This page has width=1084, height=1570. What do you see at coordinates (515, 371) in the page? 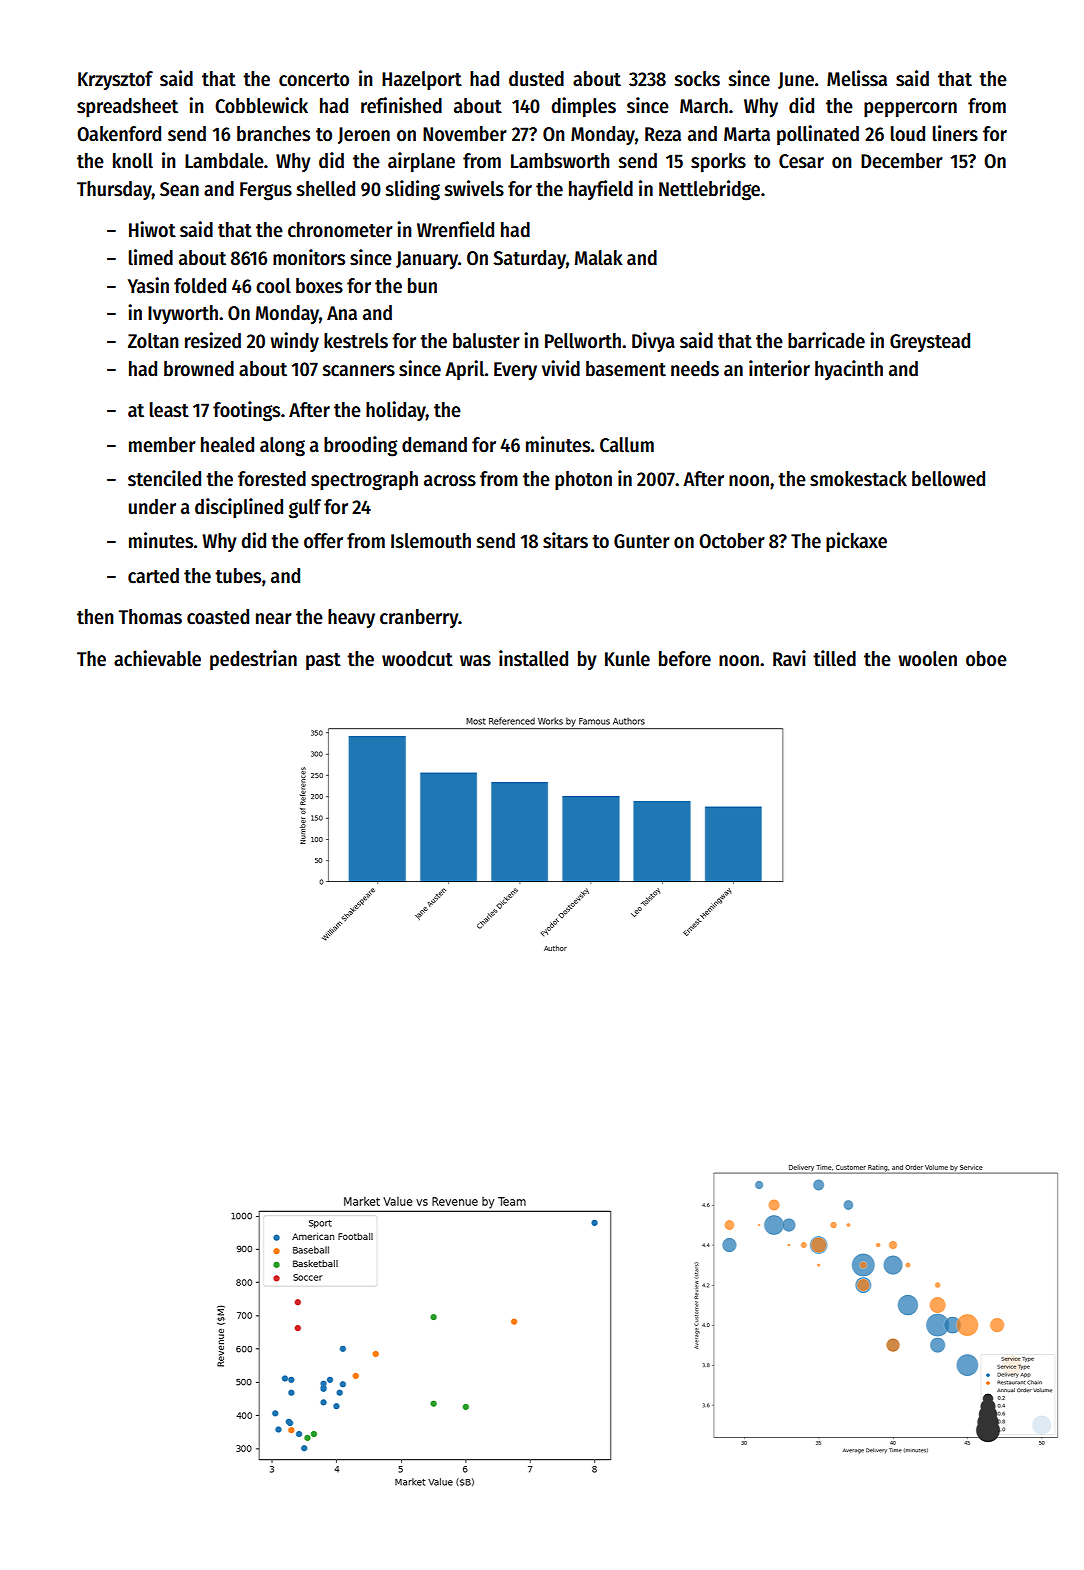
I see `Every` at bounding box center [515, 371].
